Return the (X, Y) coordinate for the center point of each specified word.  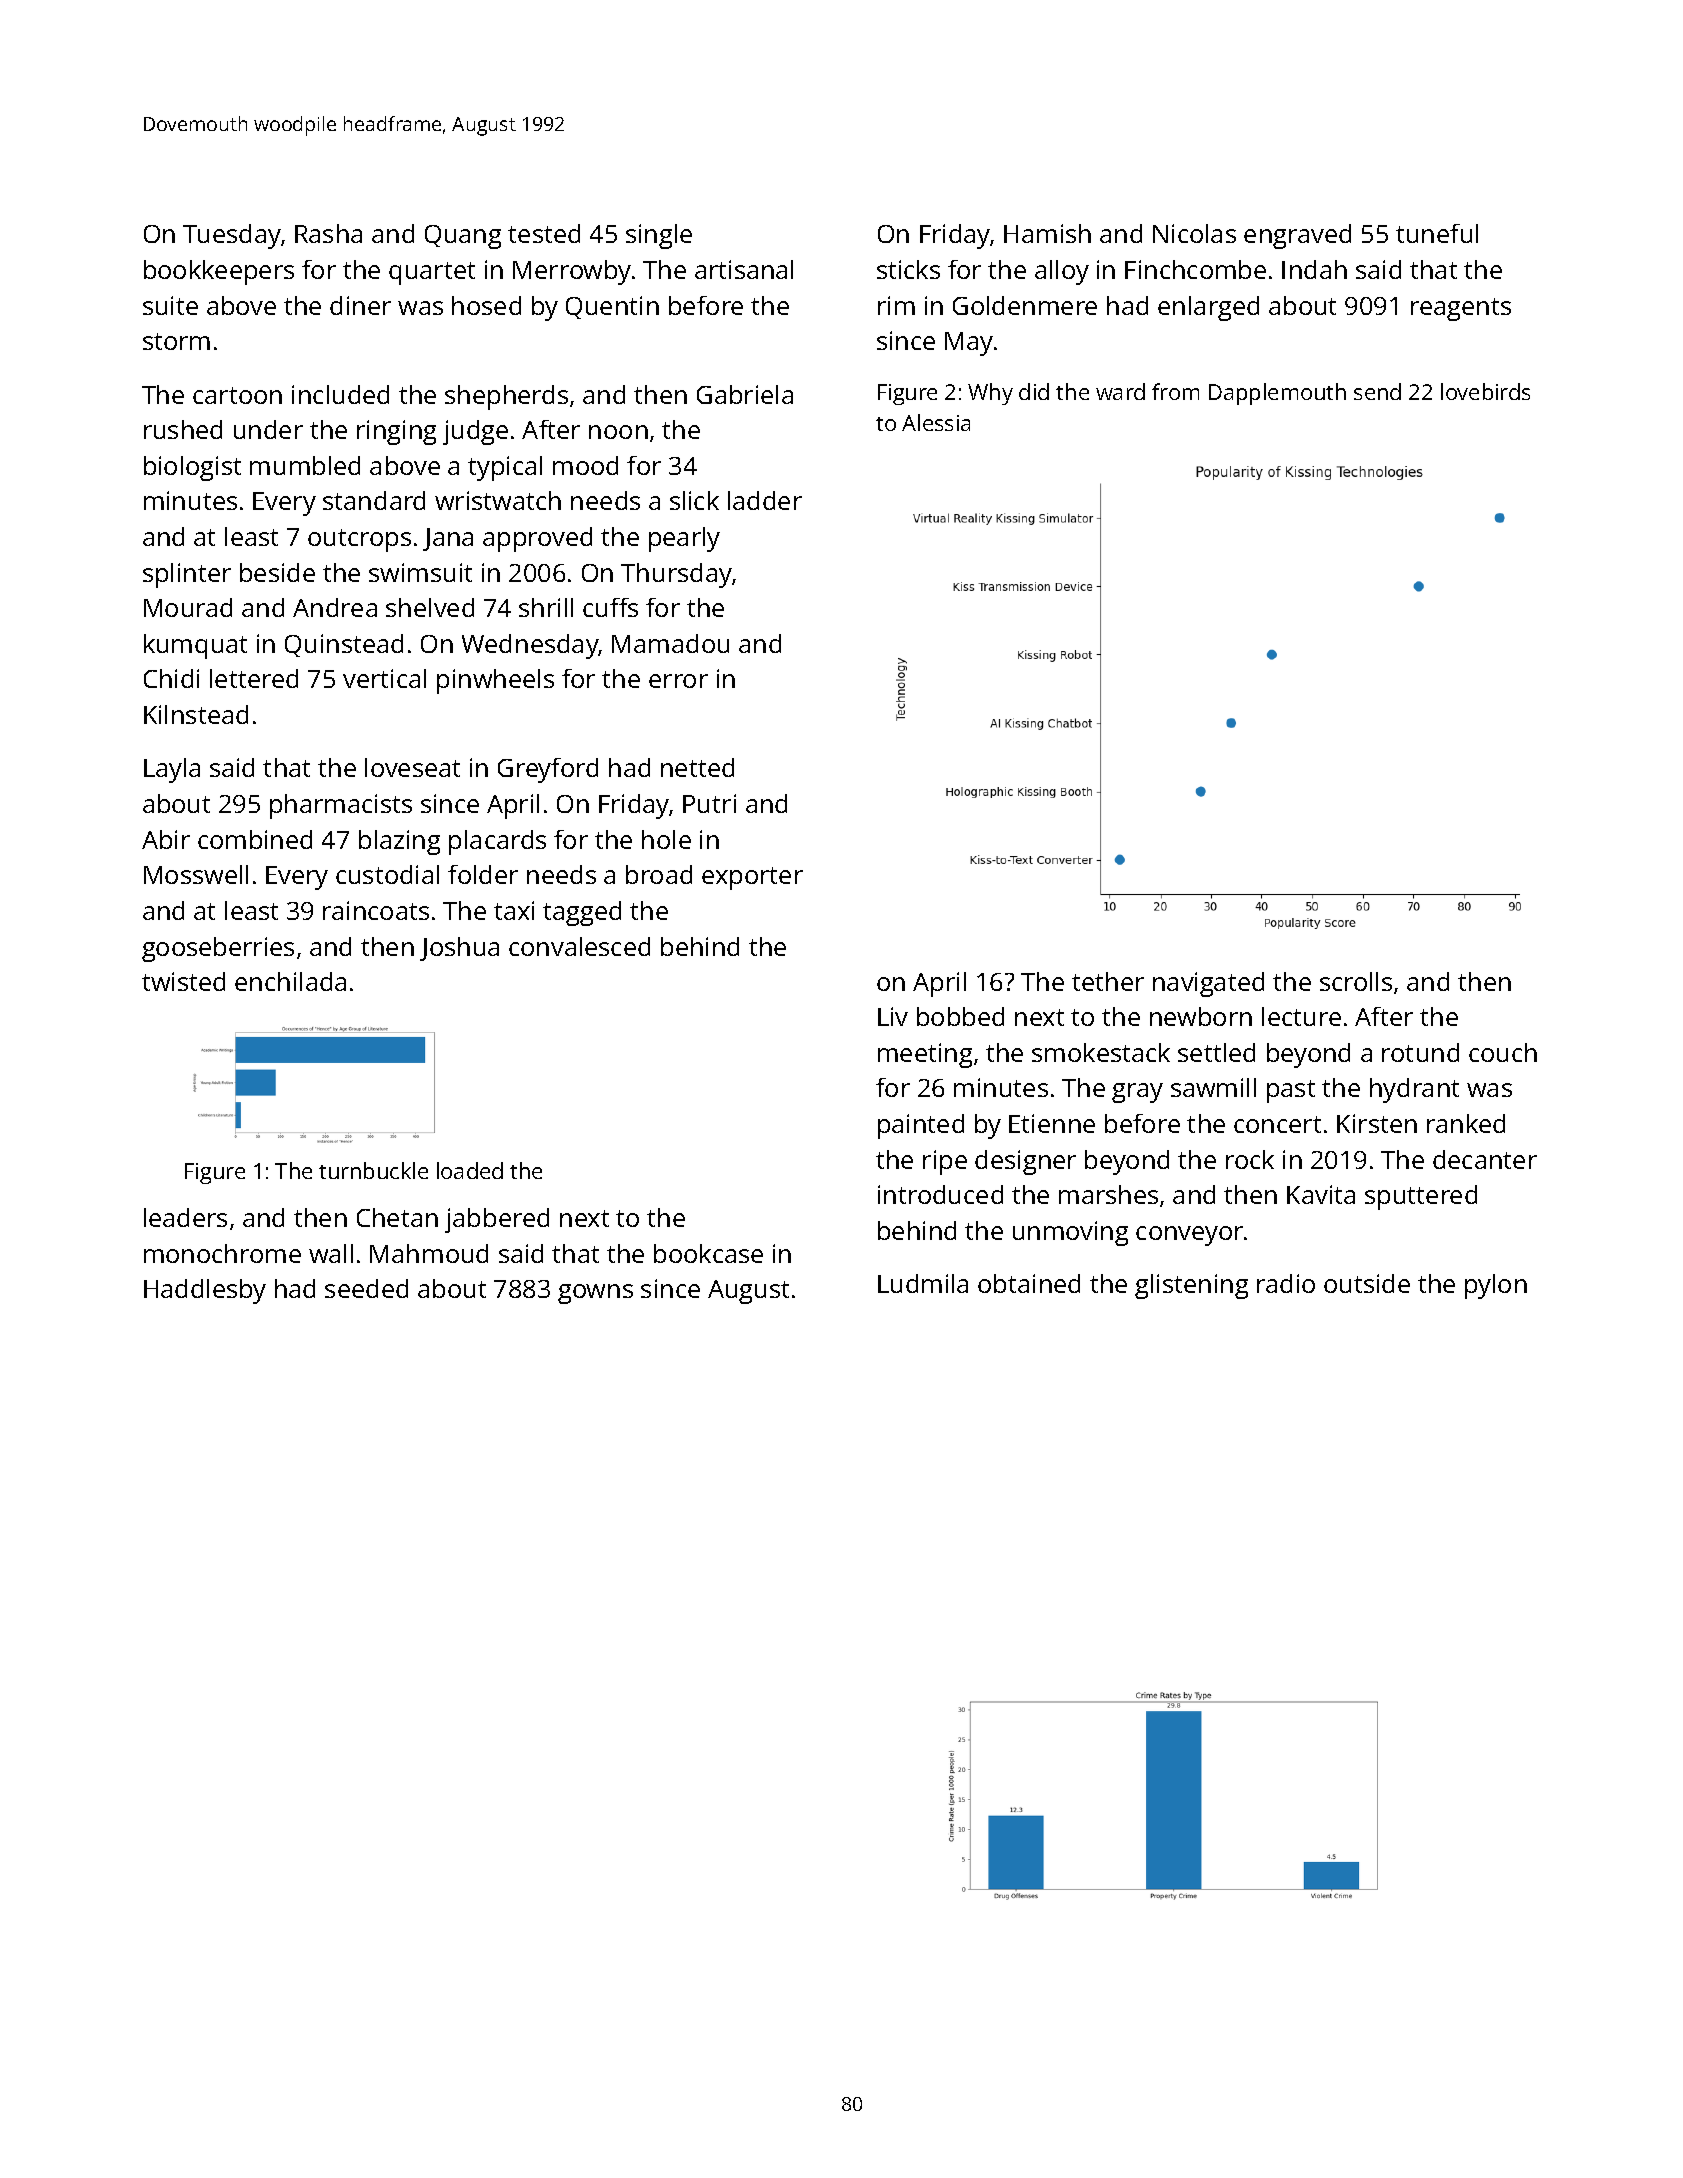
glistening (1191, 1286)
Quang (463, 237)
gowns (595, 1294)
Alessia (936, 422)
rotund (1420, 1052)
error (678, 681)
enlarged (1208, 308)
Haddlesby (205, 1291)
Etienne (1052, 1123)
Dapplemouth (1277, 394)
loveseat (412, 767)
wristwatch (498, 500)
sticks (908, 269)
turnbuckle (373, 1170)
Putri (709, 803)
